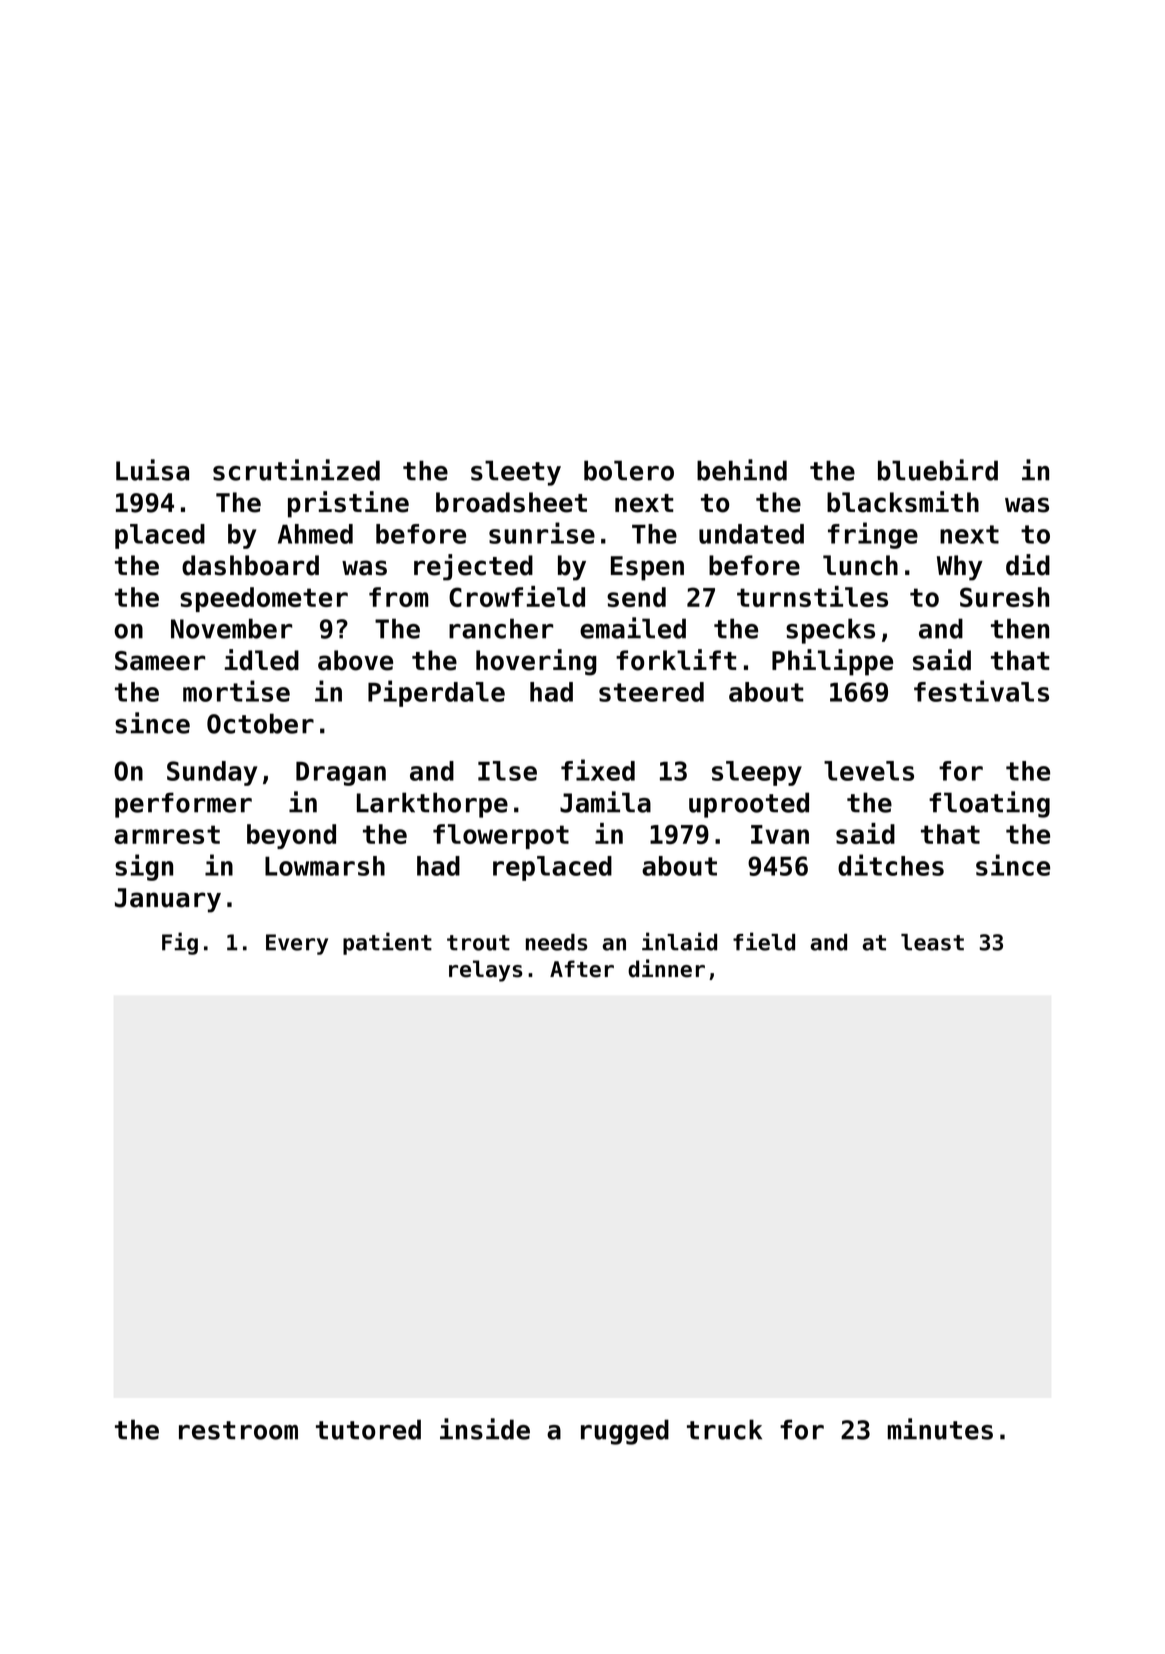 This page has width=1165, height=1654. Describe the element at coordinates (160, 661) in the page. I see `Sameer` at that location.
